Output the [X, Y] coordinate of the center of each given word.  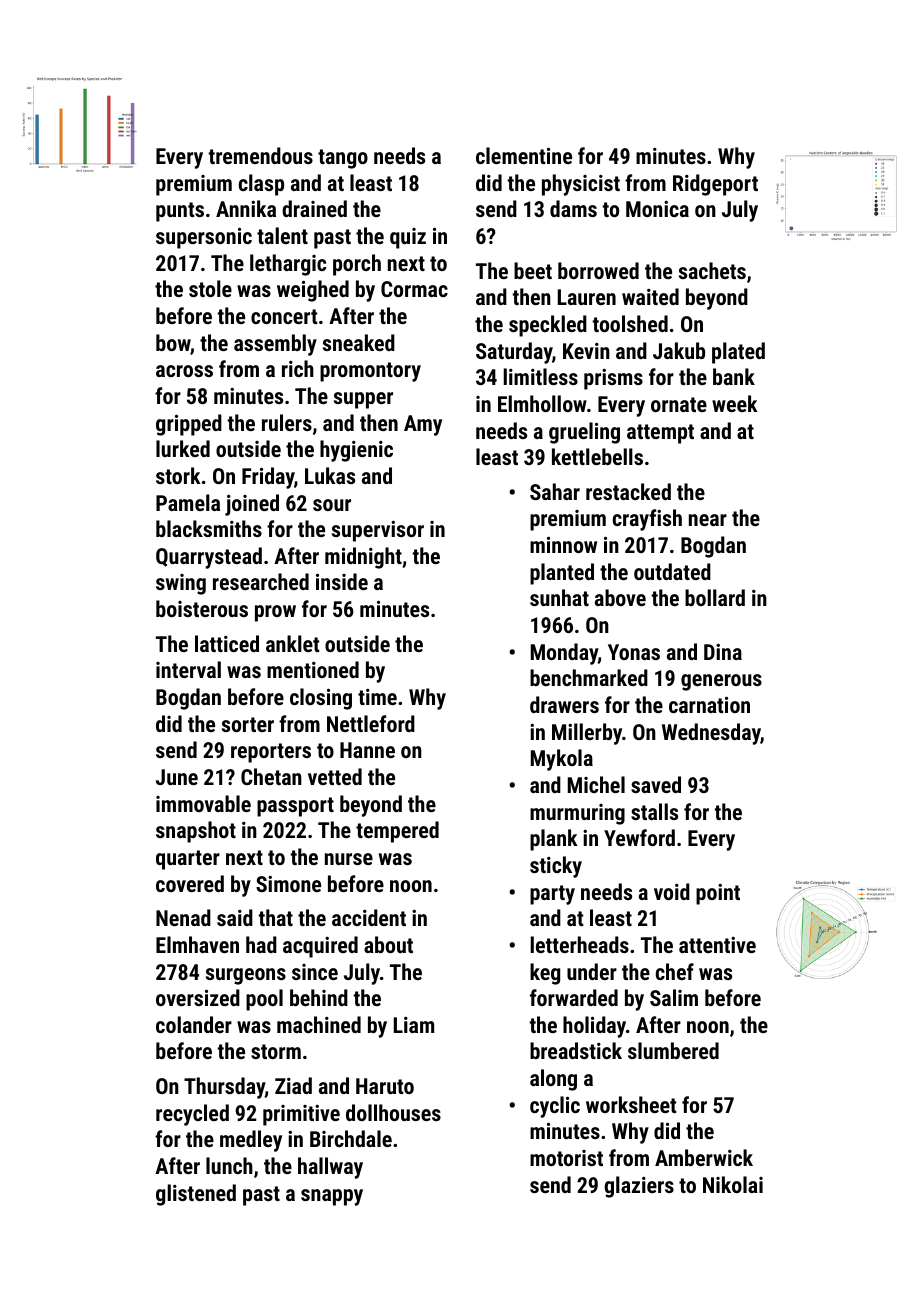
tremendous [261, 155]
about [388, 944]
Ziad [293, 1085]
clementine [524, 155]
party [552, 895]
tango [343, 159]
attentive [717, 945]
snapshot [196, 832]
